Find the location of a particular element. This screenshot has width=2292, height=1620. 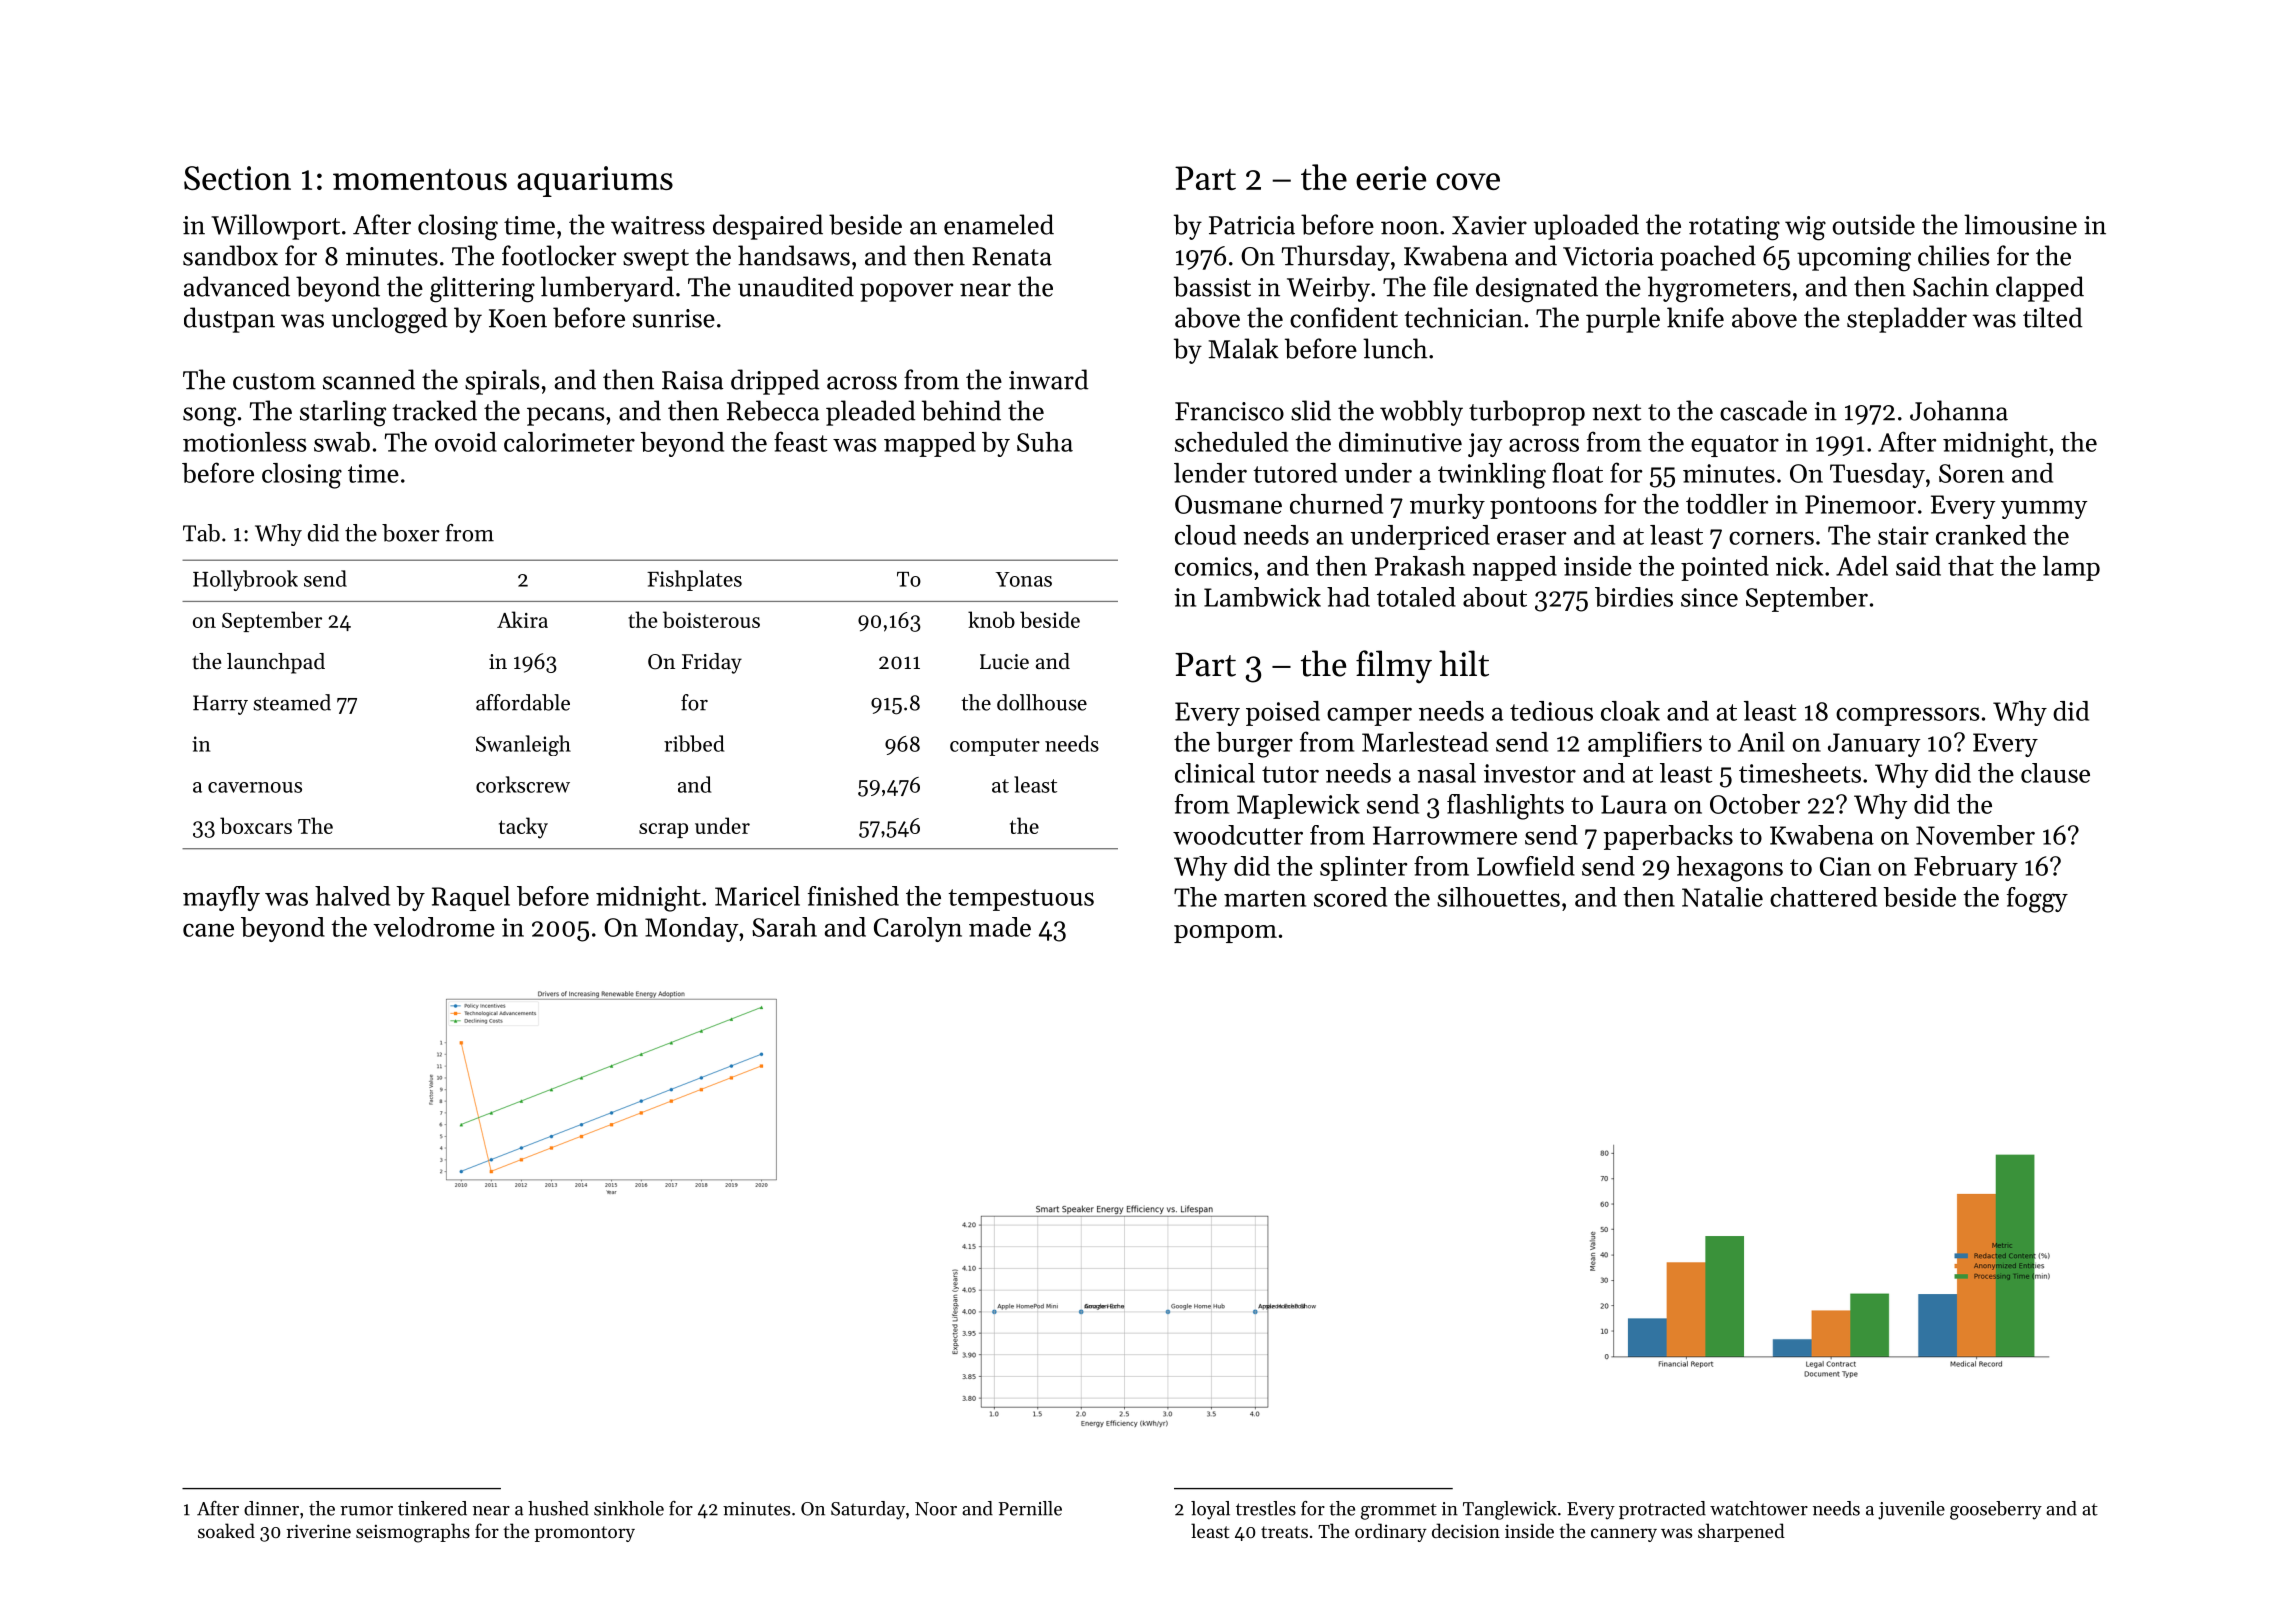

dollhouse is located at coordinates (1042, 702).
